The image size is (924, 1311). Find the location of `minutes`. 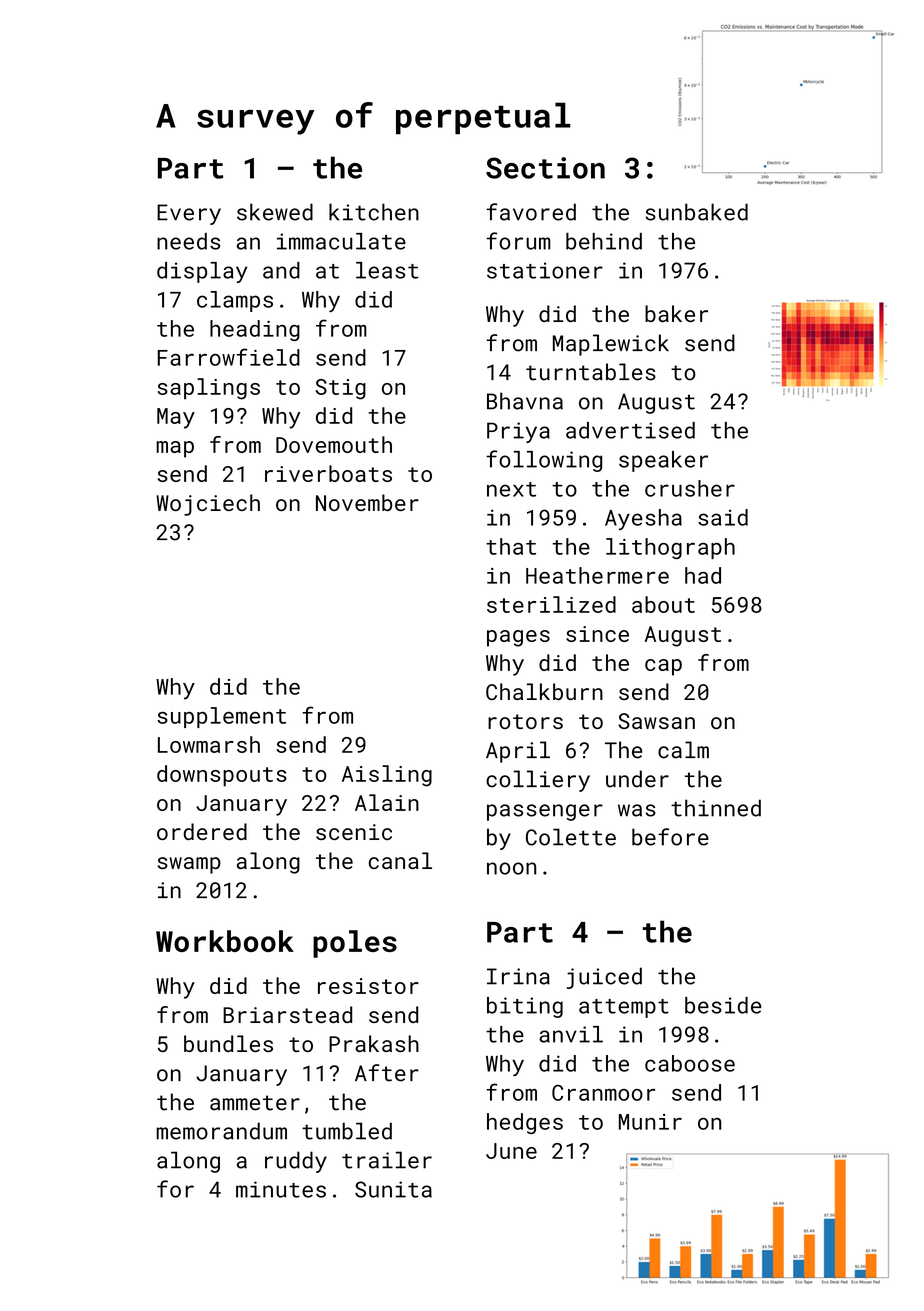

minutes is located at coordinates (281, 1189).
